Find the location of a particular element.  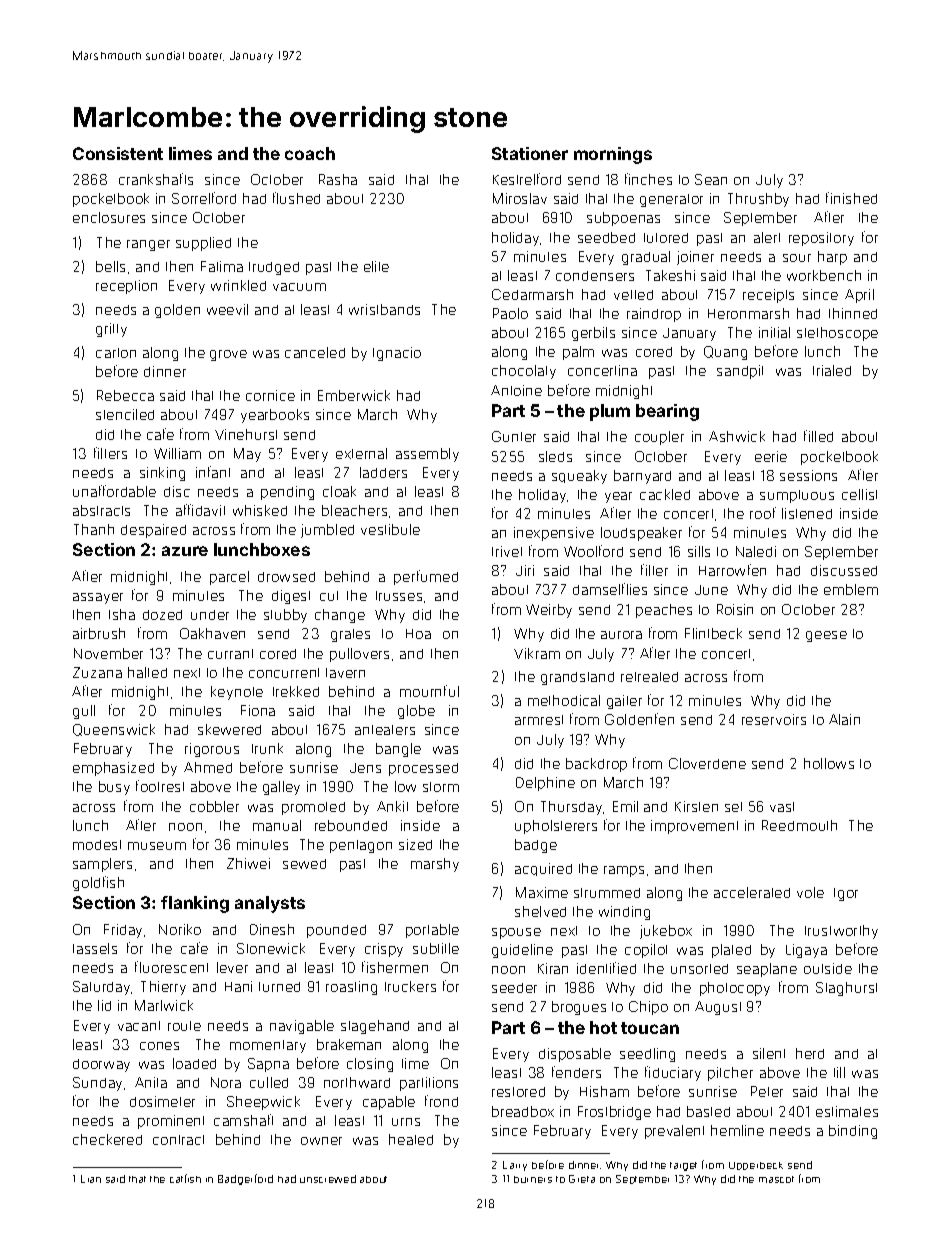

stenciled is located at coordinates (125, 414).
